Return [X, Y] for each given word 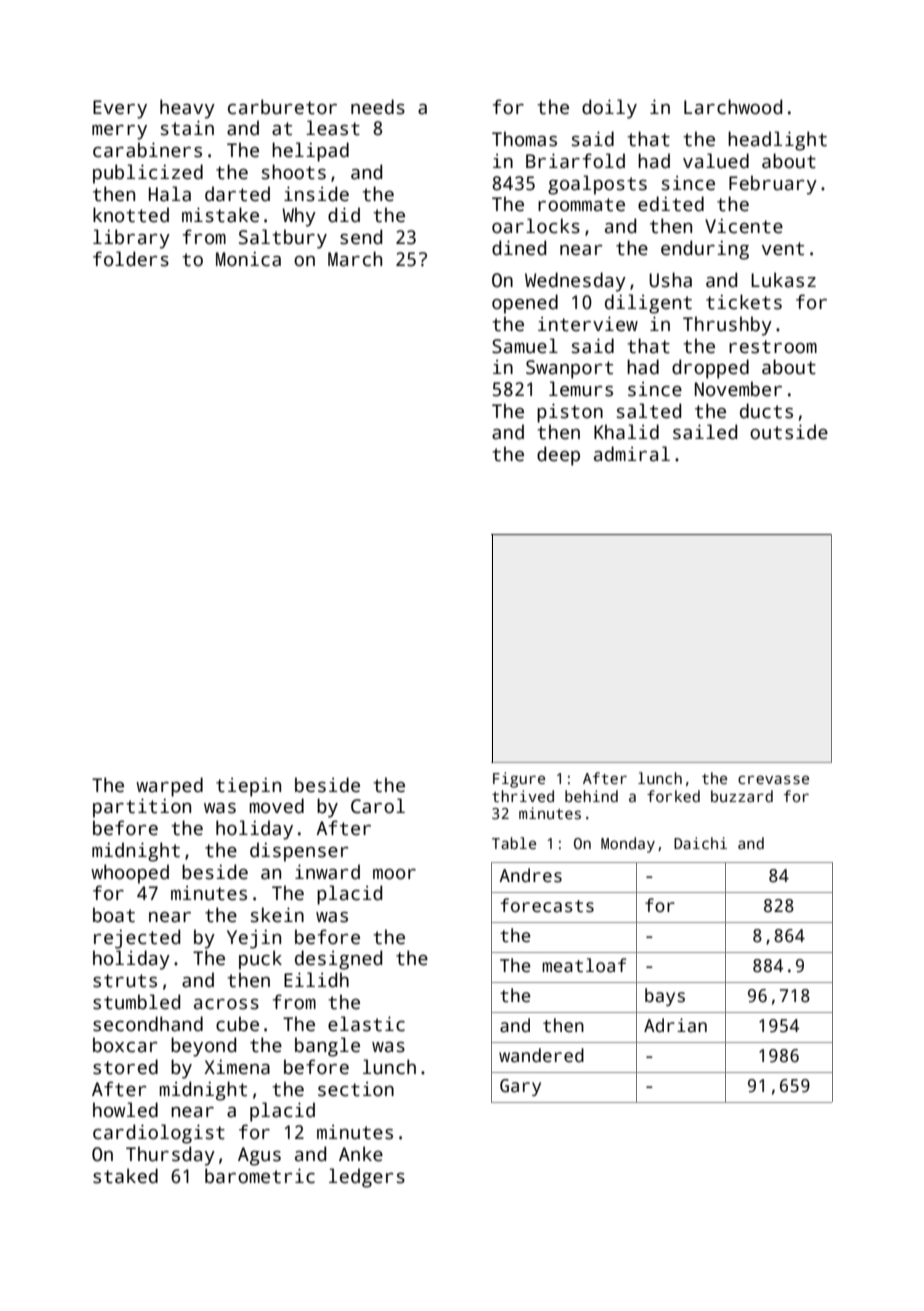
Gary [520, 1087]
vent [783, 249]
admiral [632, 454]
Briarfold [575, 161]
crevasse [773, 779]
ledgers [367, 1178]
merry [119, 132]
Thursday [170, 1156]
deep [558, 456]
